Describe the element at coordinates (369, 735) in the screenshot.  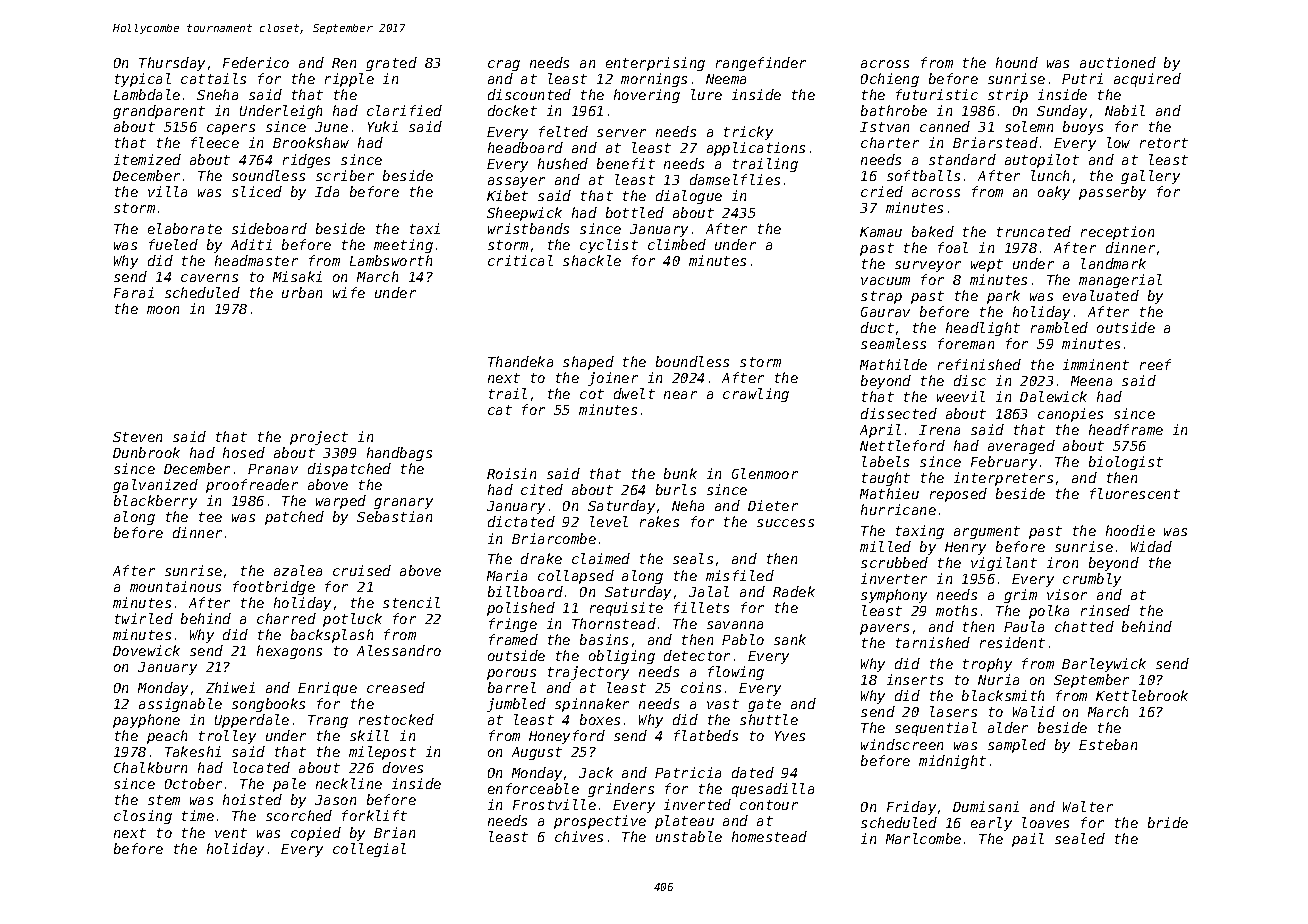
I see `skill` at that location.
